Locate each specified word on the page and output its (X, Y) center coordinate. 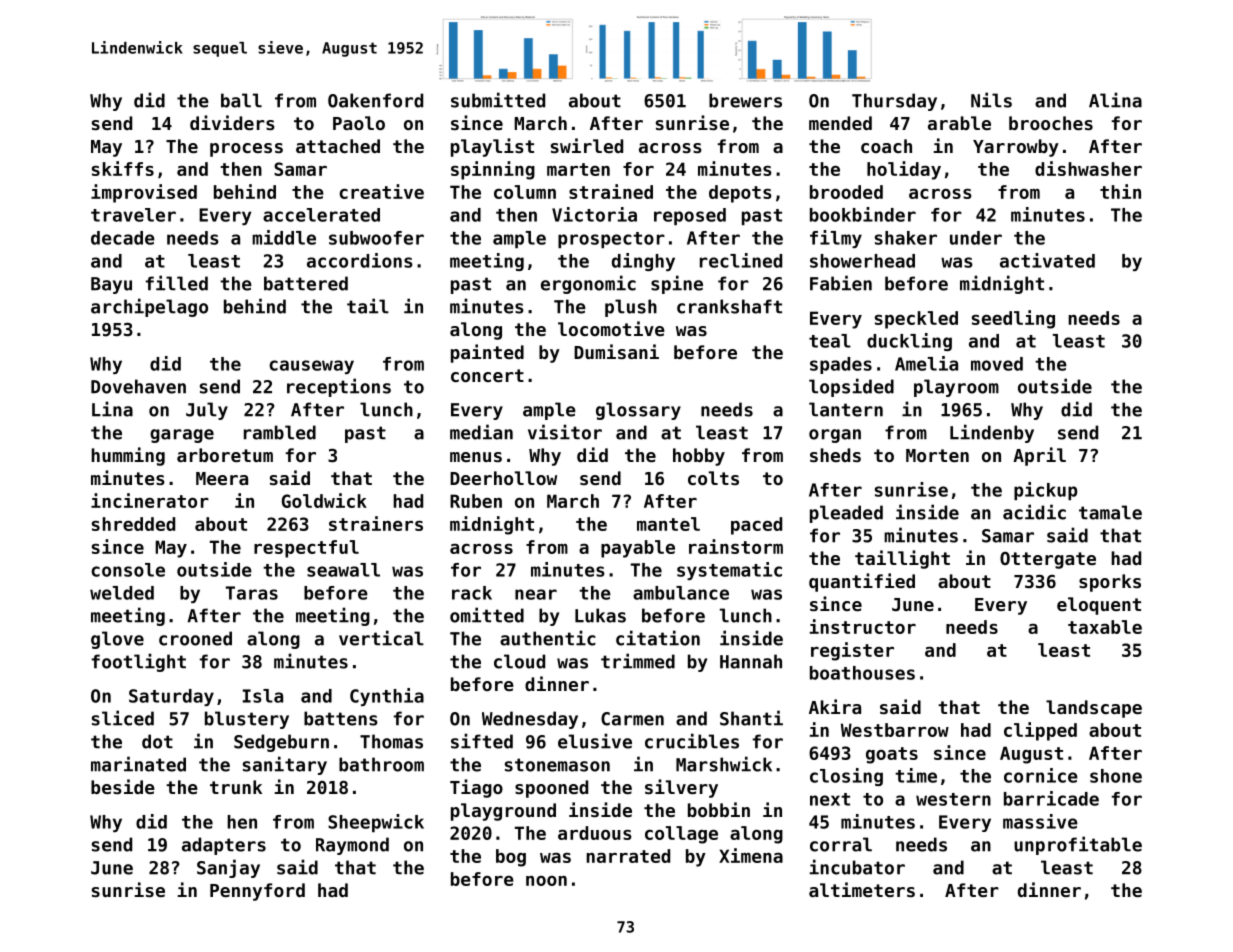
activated (1047, 260)
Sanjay (228, 868)
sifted (482, 741)
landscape (1094, 709)
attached (338, 146)
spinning (493, 170)
